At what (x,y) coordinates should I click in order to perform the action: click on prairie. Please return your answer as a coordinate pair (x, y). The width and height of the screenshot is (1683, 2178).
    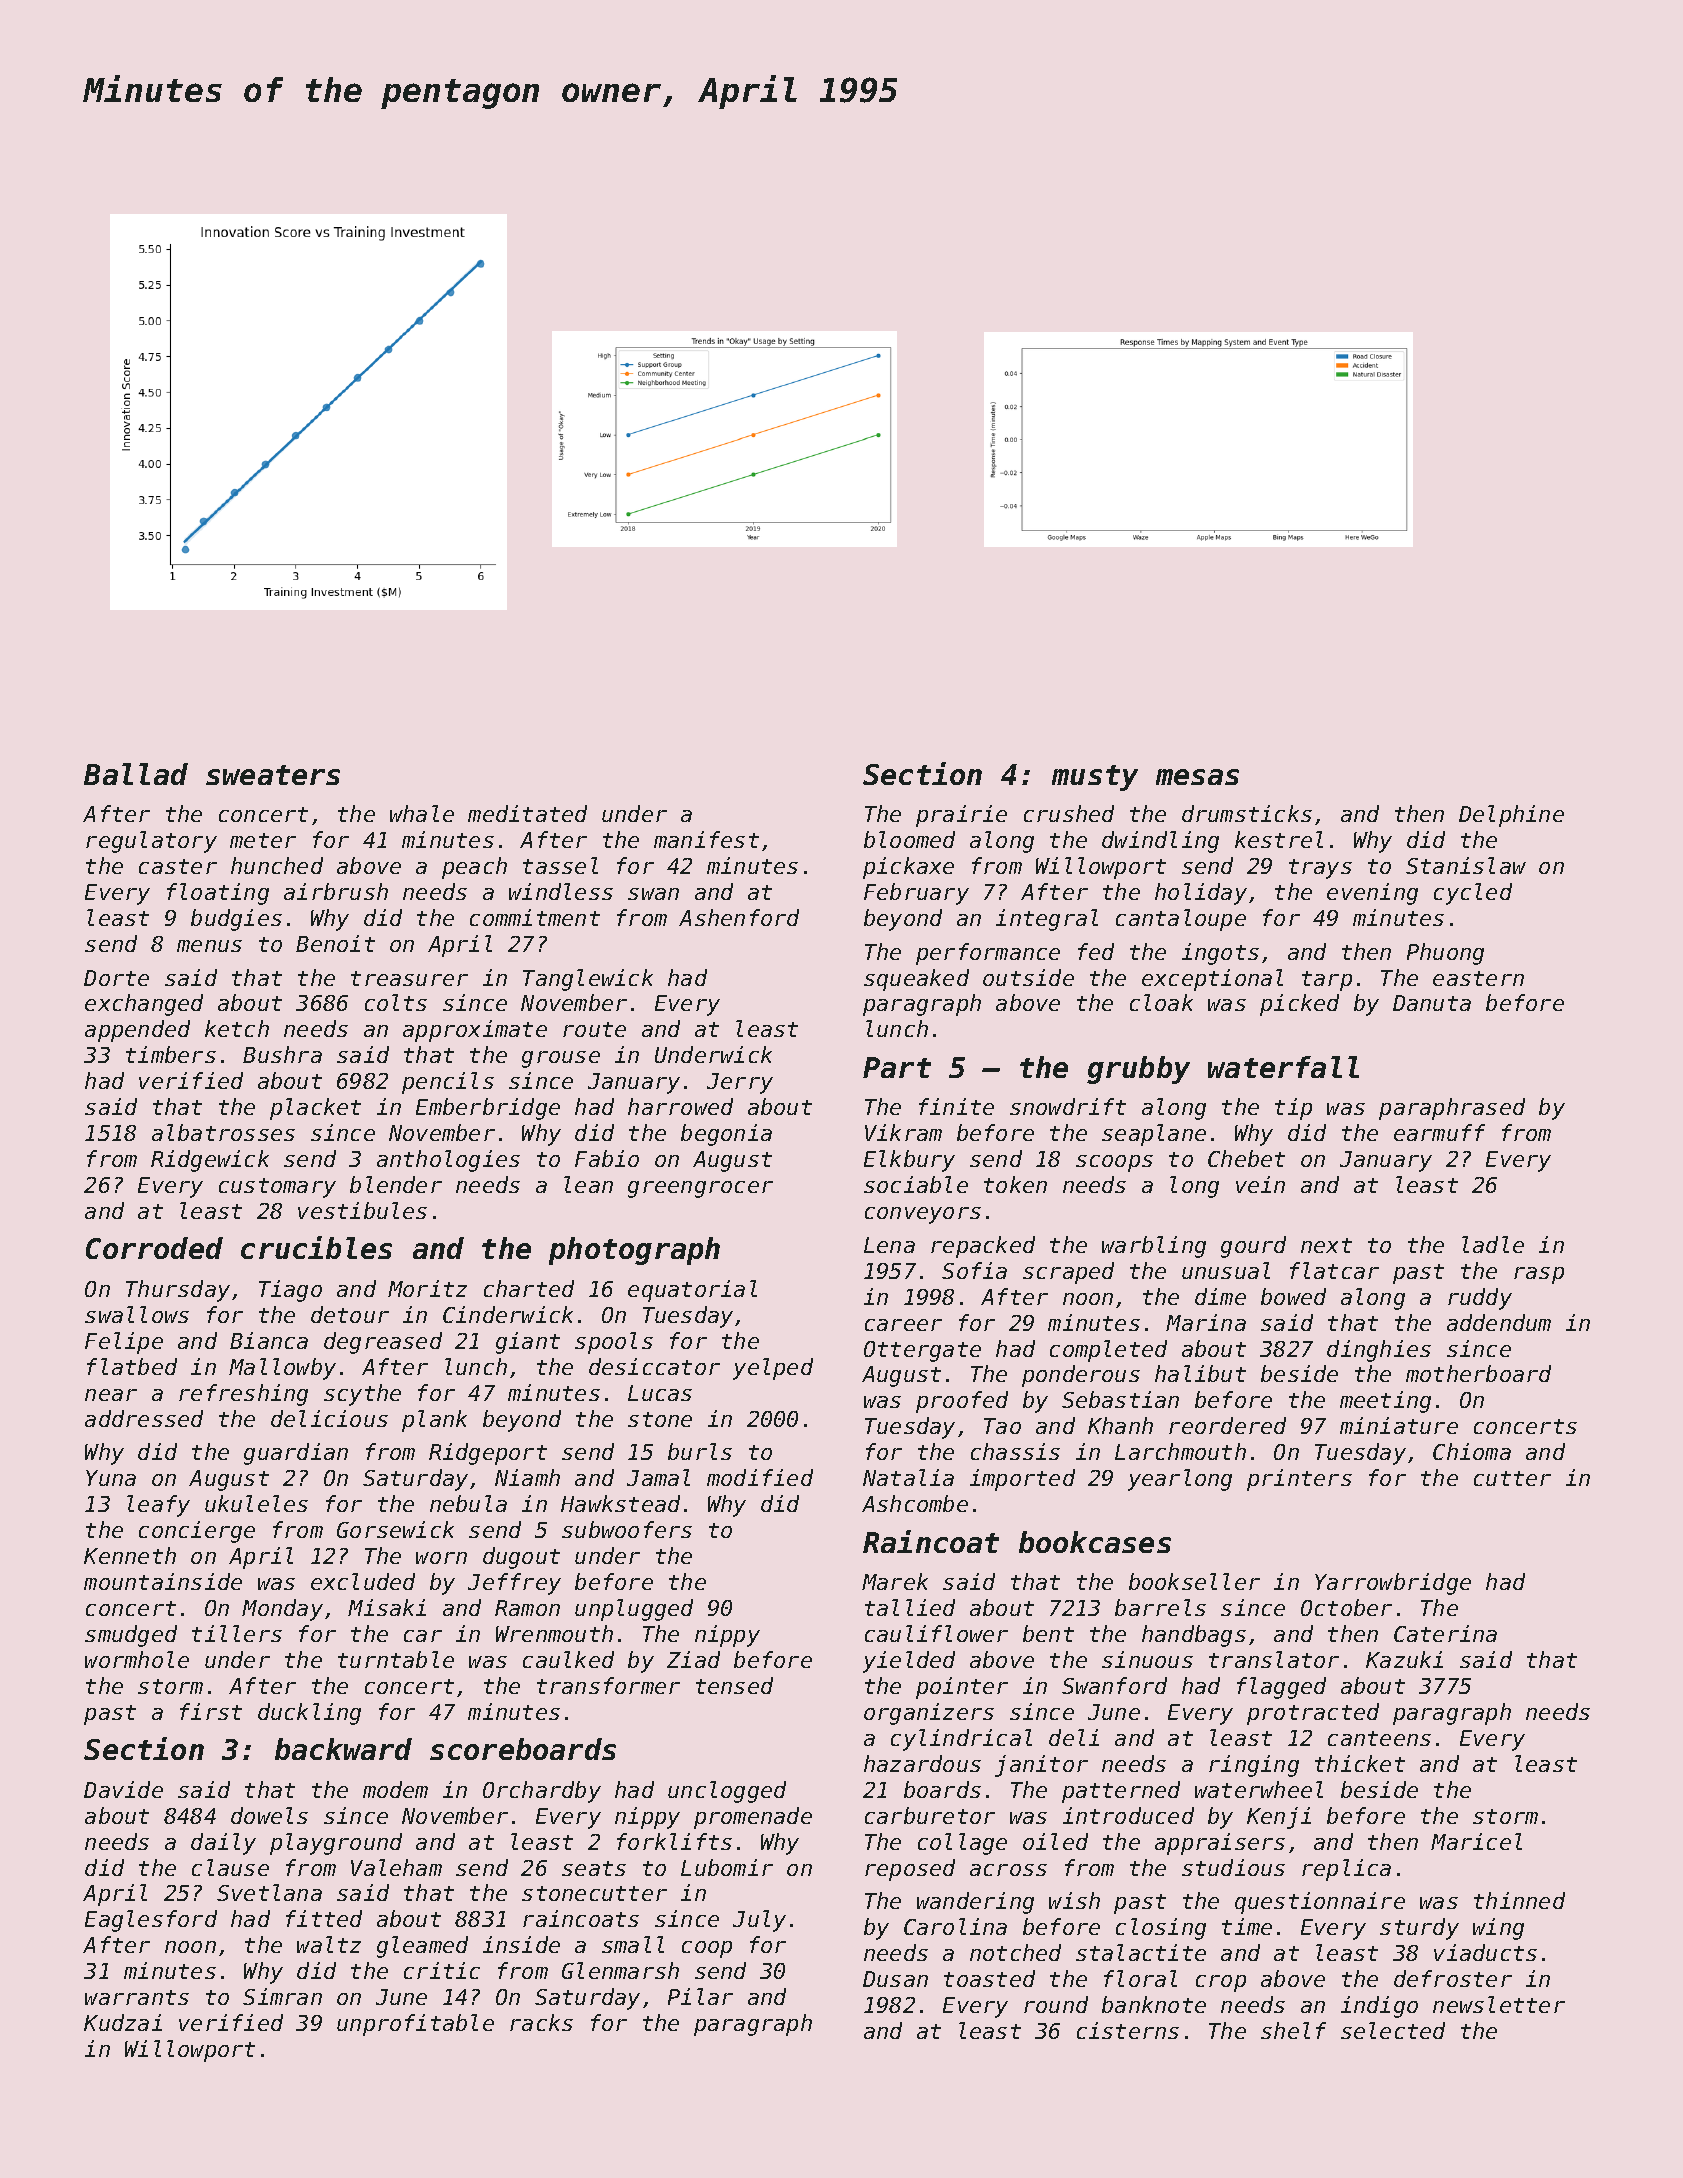
    Looking at the image, I should click on (961, 816).
